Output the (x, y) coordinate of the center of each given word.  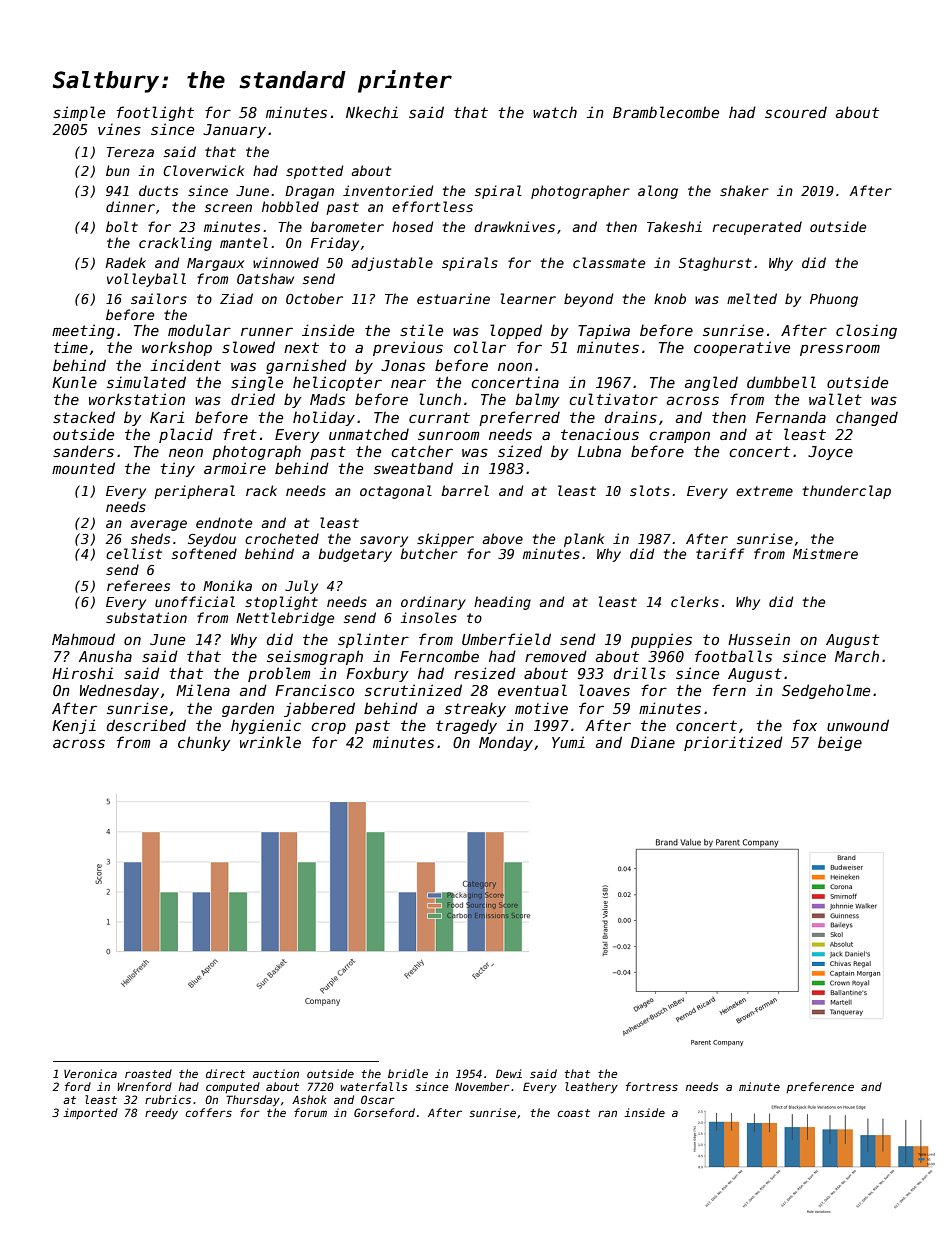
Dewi (509, 1073)
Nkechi (372, 112)
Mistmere (825, 553)
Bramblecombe (666, 112)
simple (79, 113)
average (159, 525)
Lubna (599, 451)
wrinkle (270, 742)
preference (820, 1087)
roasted (148, 1073)
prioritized (733, 743)
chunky (204, 743)
